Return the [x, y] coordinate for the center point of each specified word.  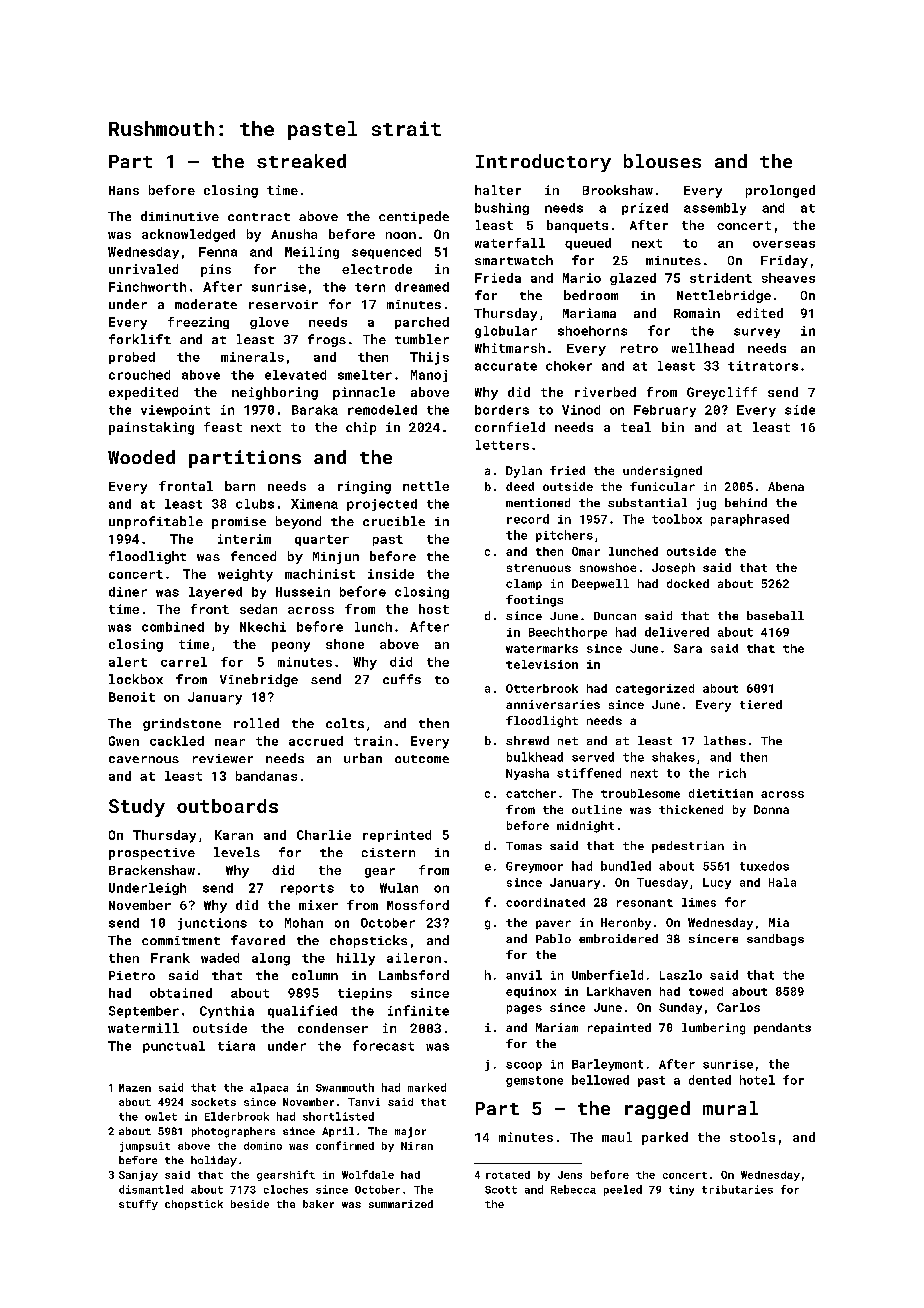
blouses [662, 161]
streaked [301, 161]
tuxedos [764, 866]
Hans [124, 190]
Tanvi [364, 1102]
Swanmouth [345, 1087]
